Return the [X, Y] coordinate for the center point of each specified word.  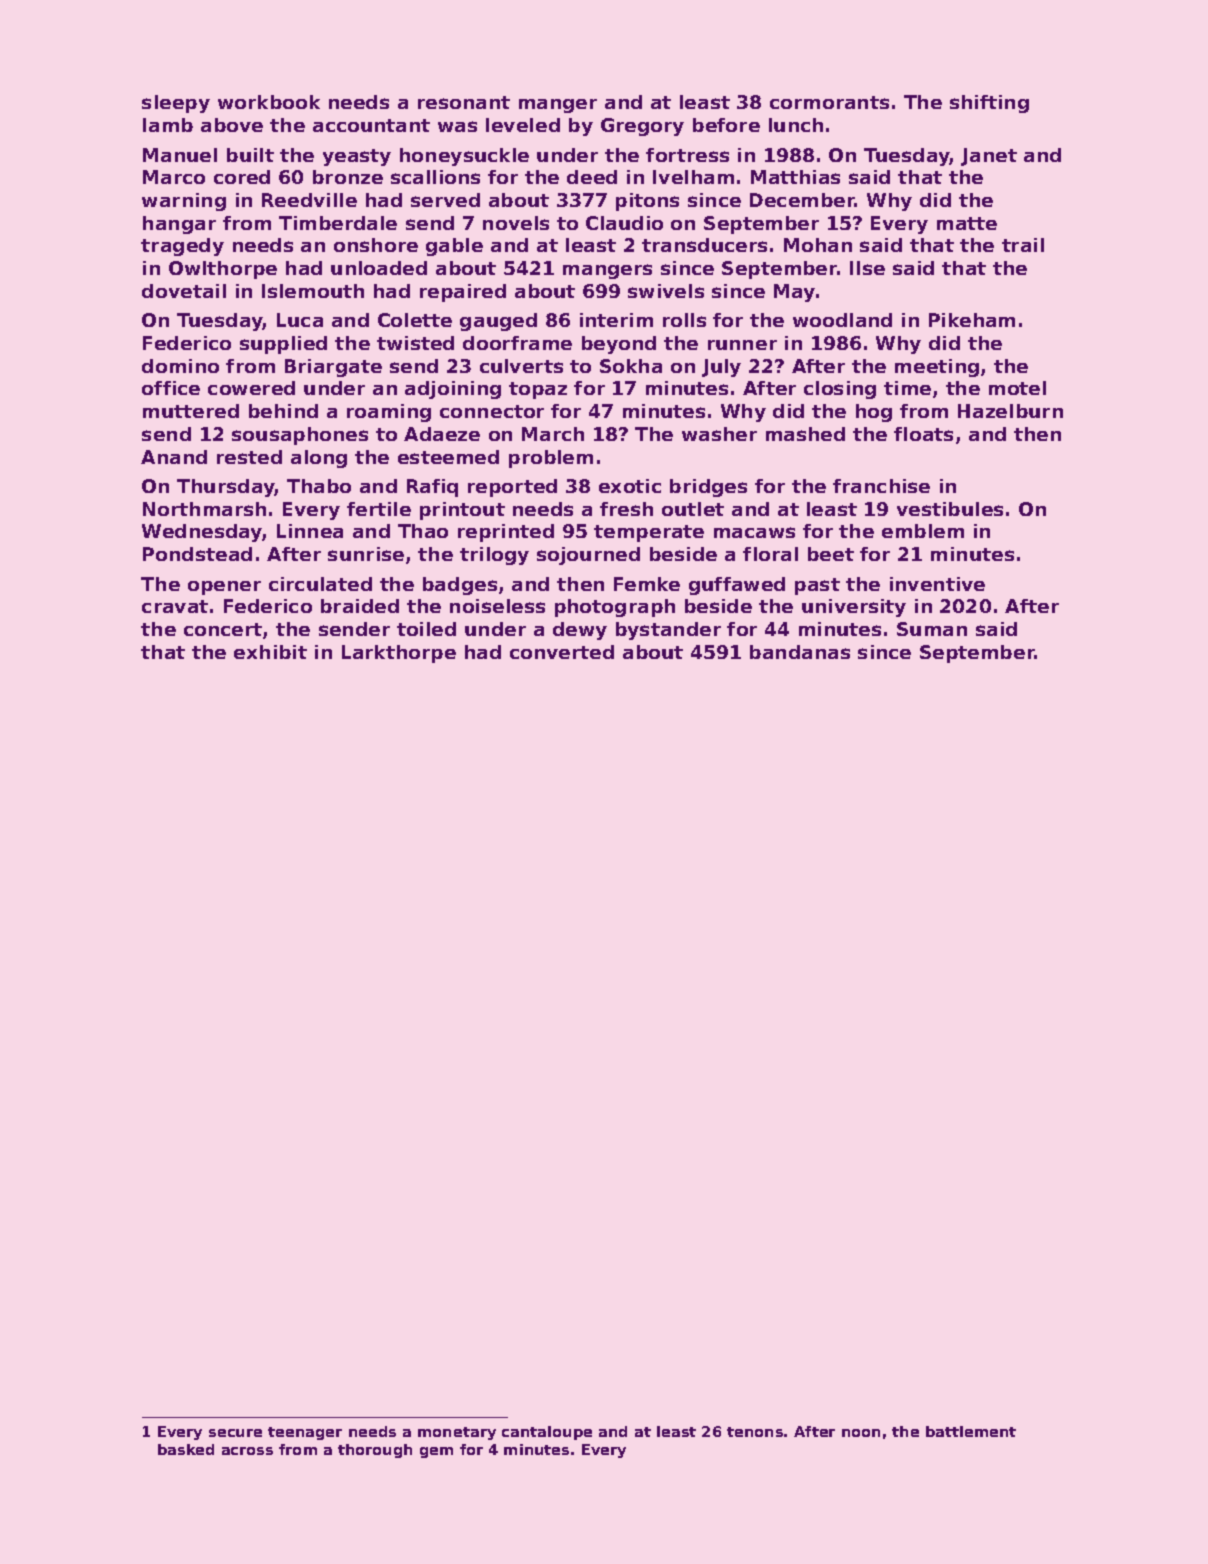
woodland [842, 320]
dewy [580, 631]
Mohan [818, 245]
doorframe [517, 343]
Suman [932, 629]
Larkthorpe [399, 654]
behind [283, 411]
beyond [619, 345]
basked [186, 1449]
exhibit [270, 652]
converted [562, 652]
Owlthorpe [223, 270]
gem [436, 1452]
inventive [937, 584]
